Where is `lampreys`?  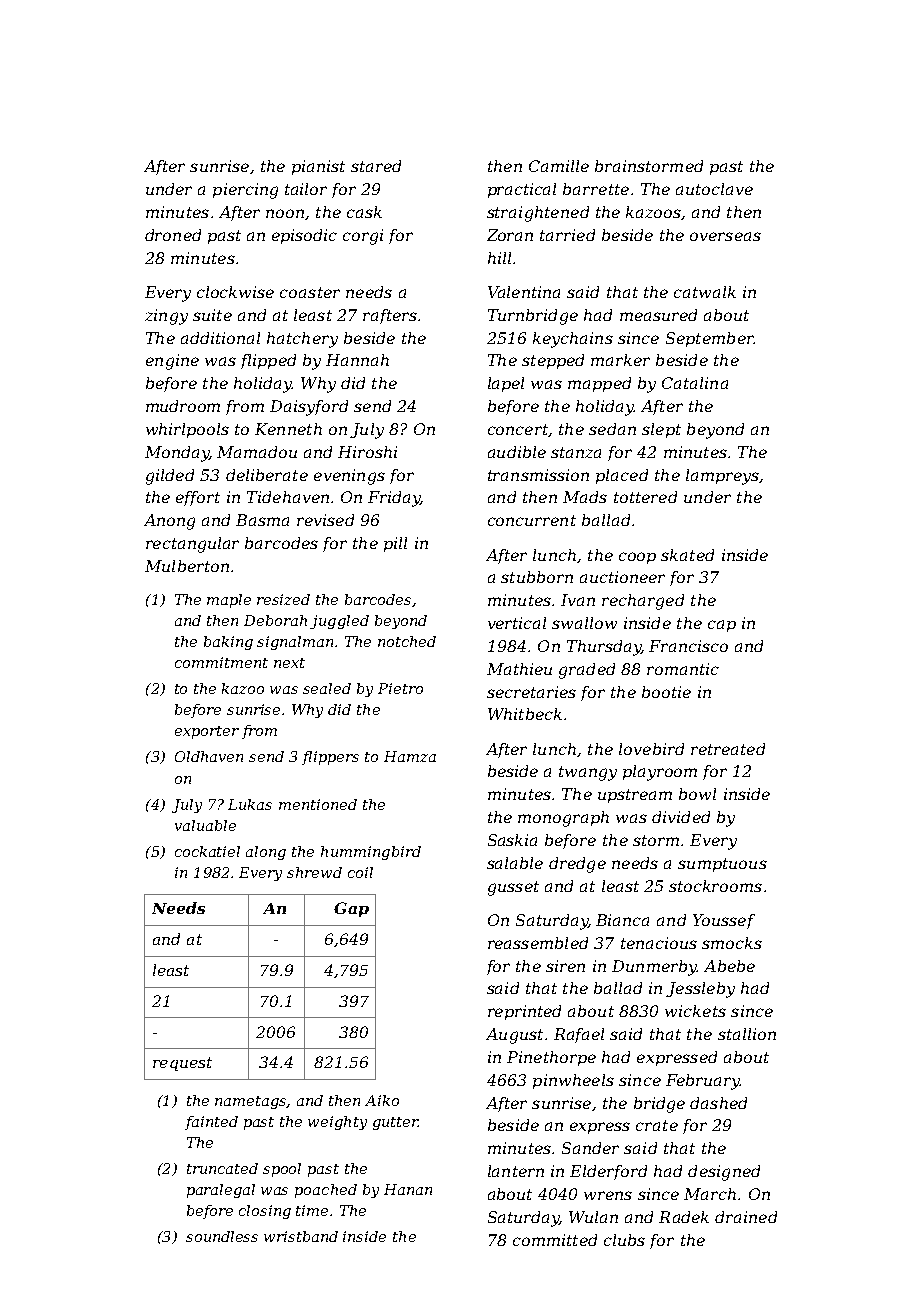
lampreys is located at coordinates (722, 477).
